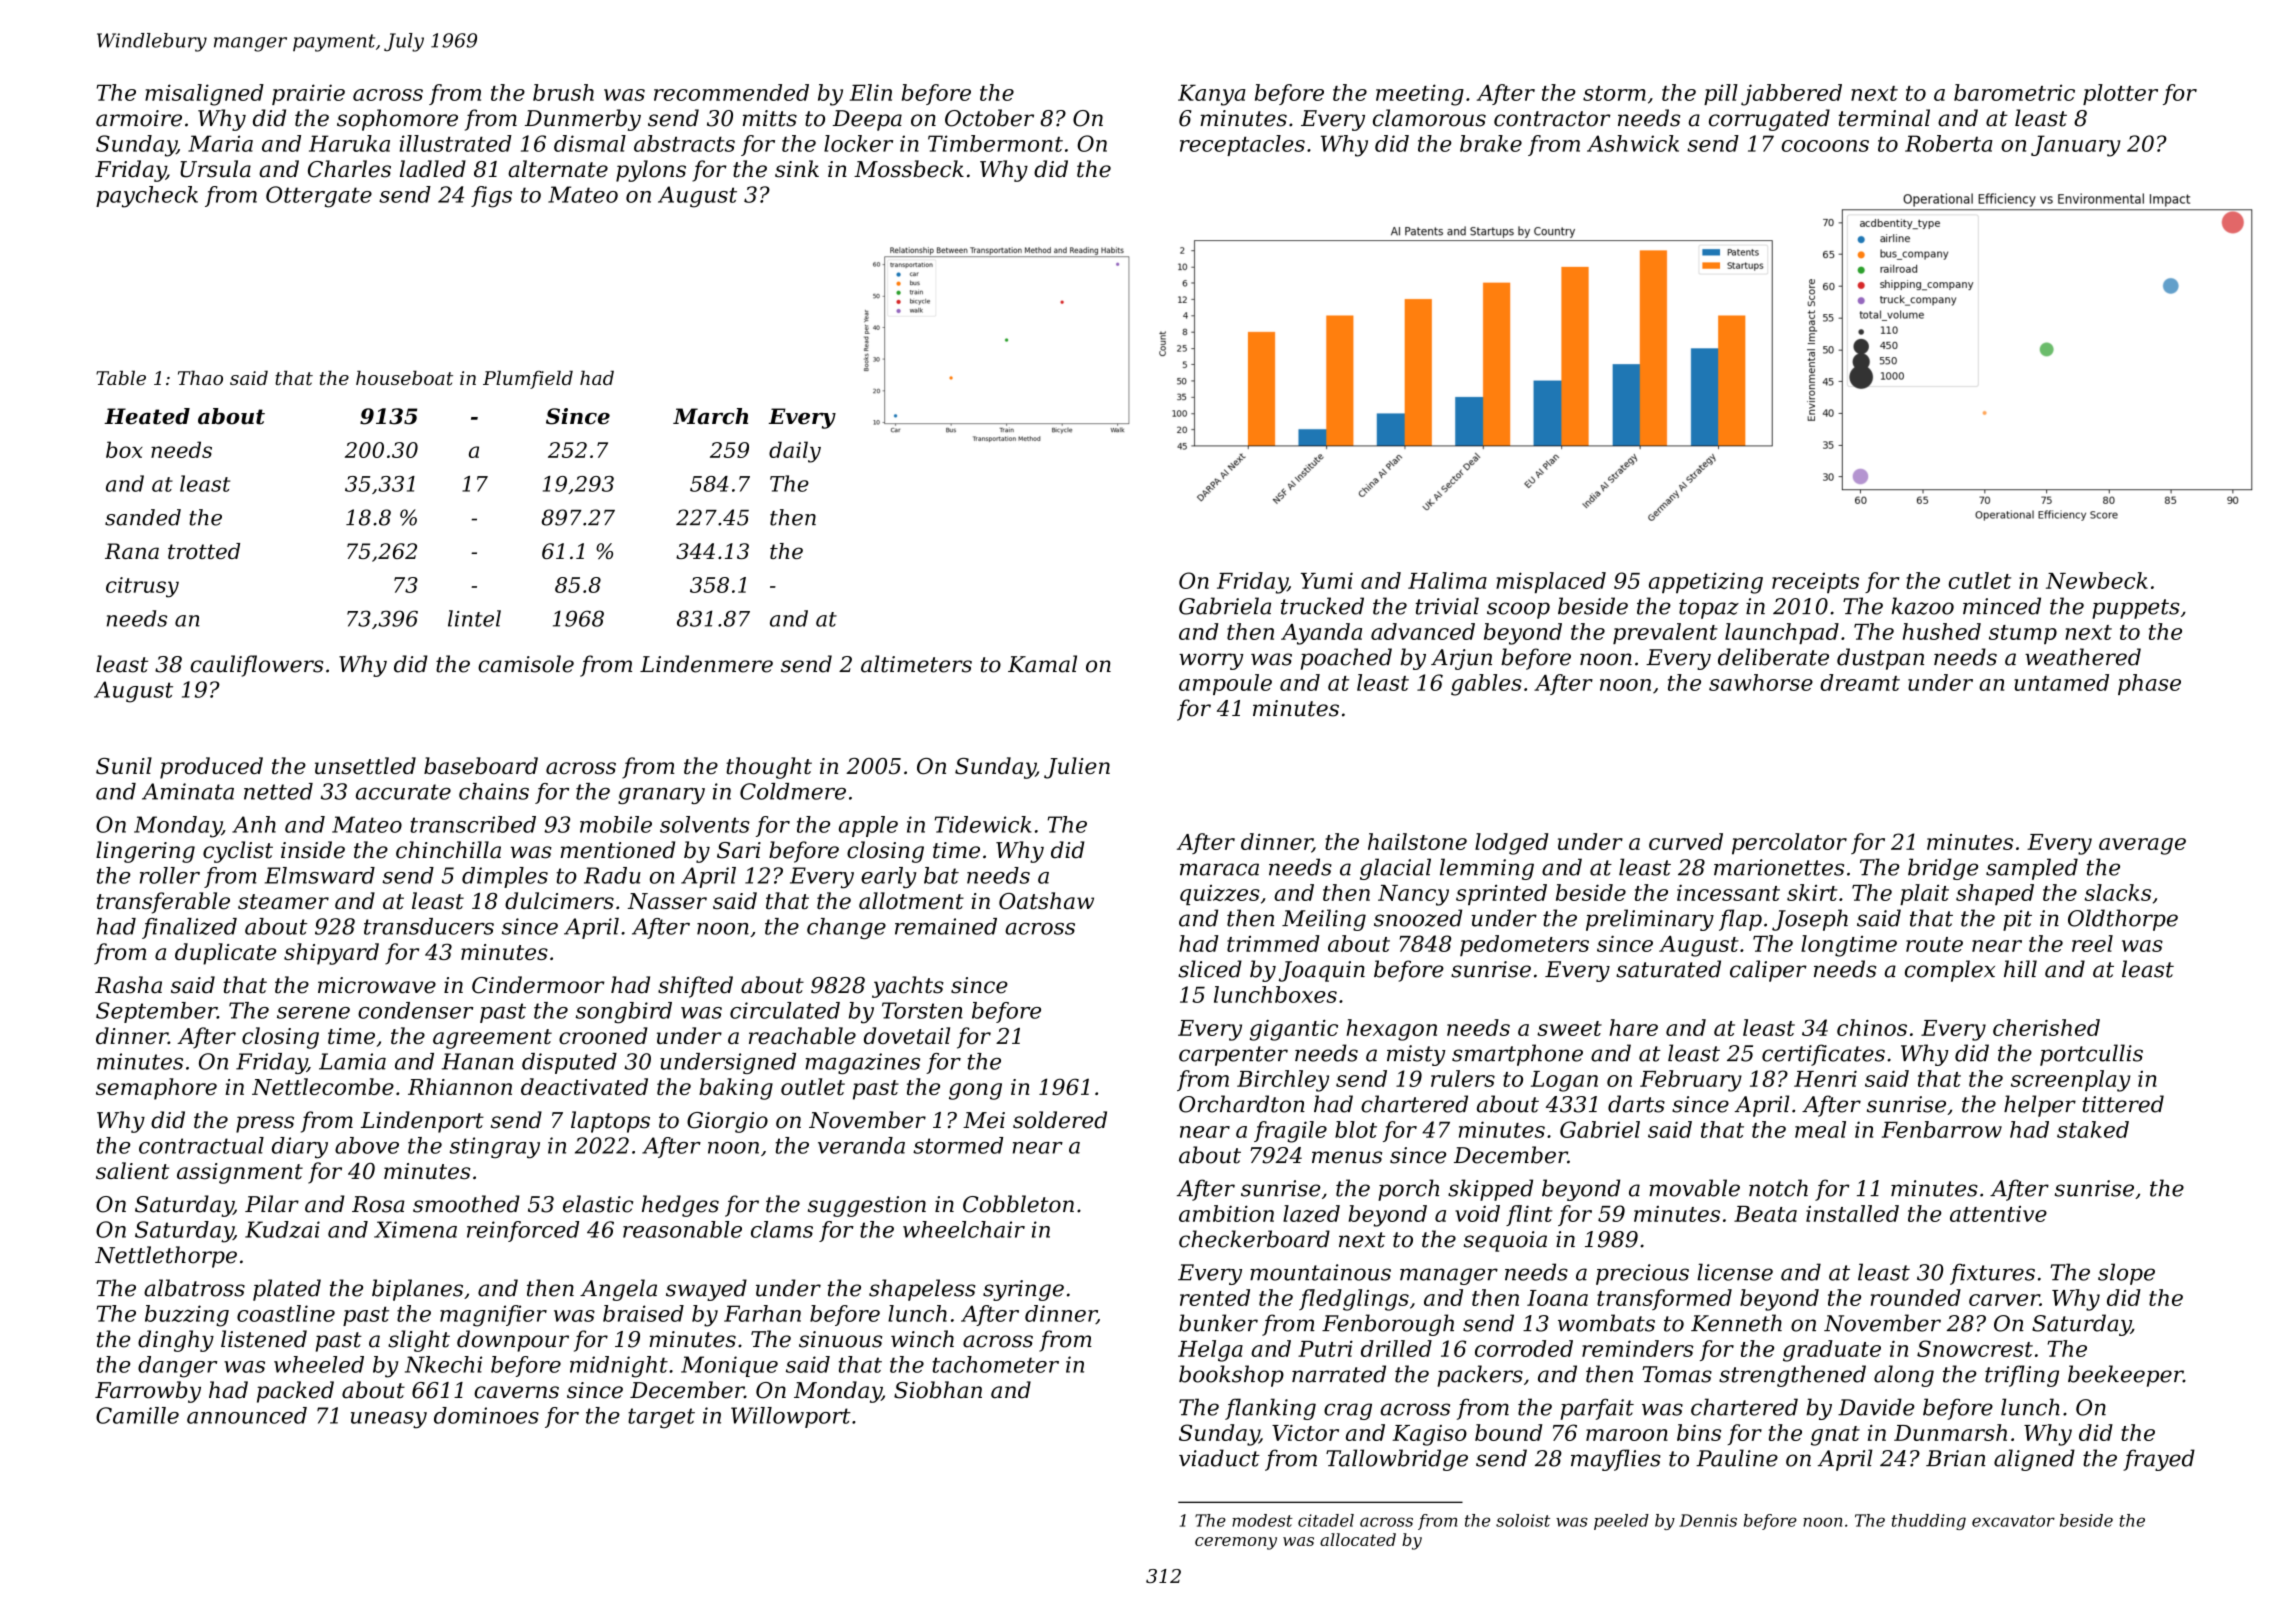  What do you see at coordinates (2040, 1106) in the image?
I see `helper` at bounding box center [2040, 1106].
